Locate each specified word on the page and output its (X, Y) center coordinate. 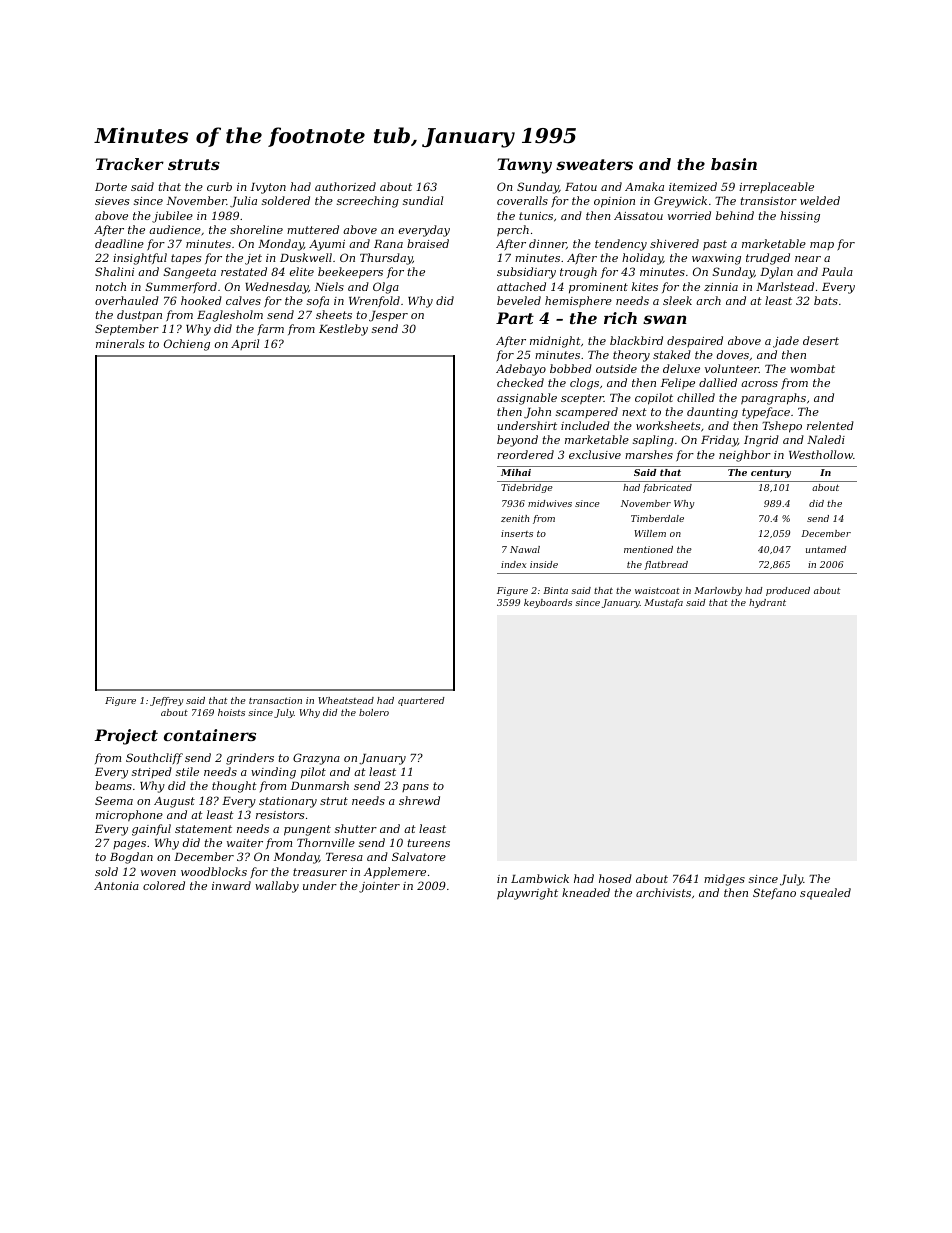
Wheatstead (346, 700)
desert (821, 340)
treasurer (320, 872)
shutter (356, 828)
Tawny (524, 166)
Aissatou (638, 216)
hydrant (767, 603)
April (245, 344)
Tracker (130, 164)
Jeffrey (166, 701)
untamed (826, 549)
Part (515, 318)
